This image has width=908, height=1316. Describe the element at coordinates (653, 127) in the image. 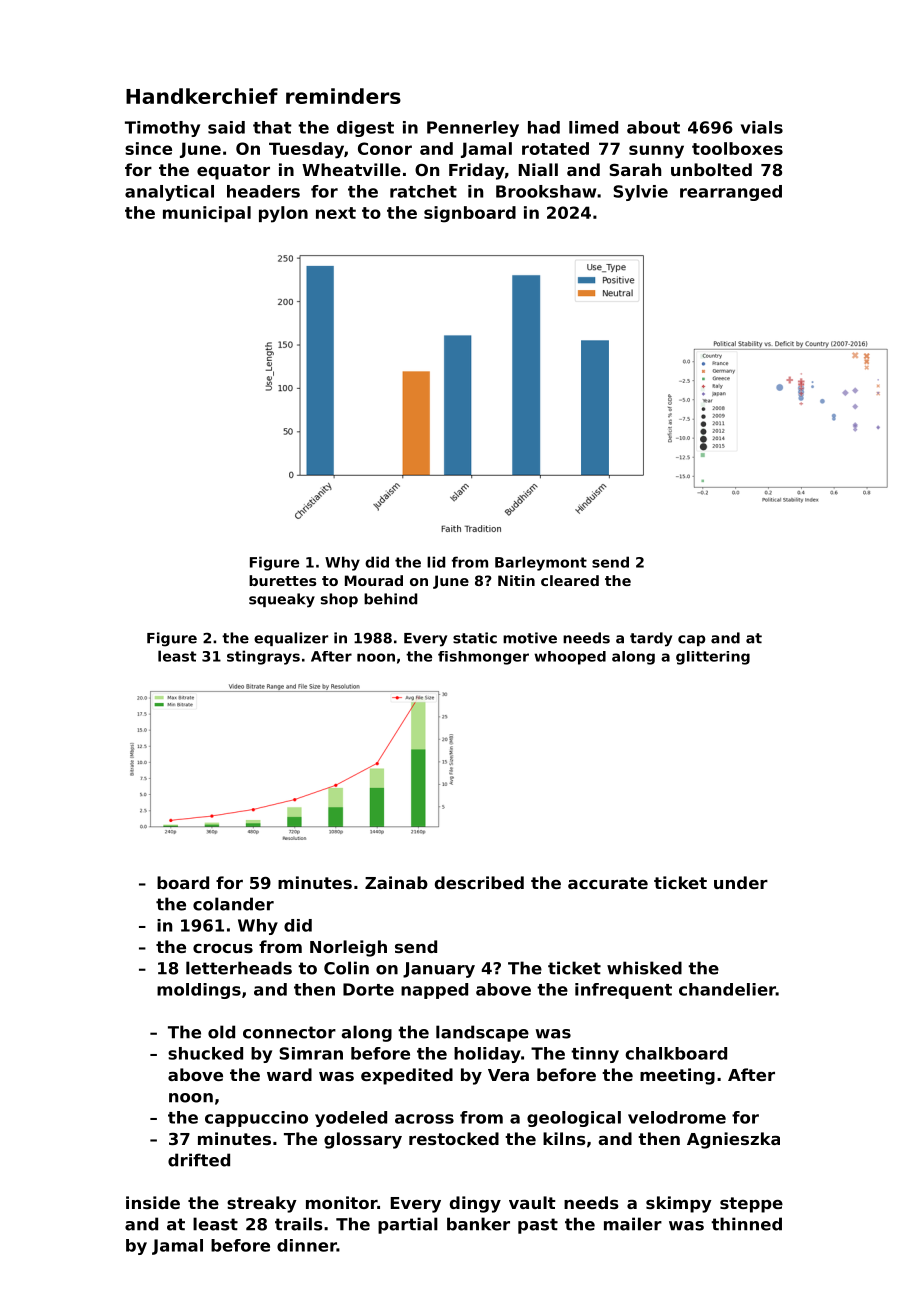

I see `about` at that location.
